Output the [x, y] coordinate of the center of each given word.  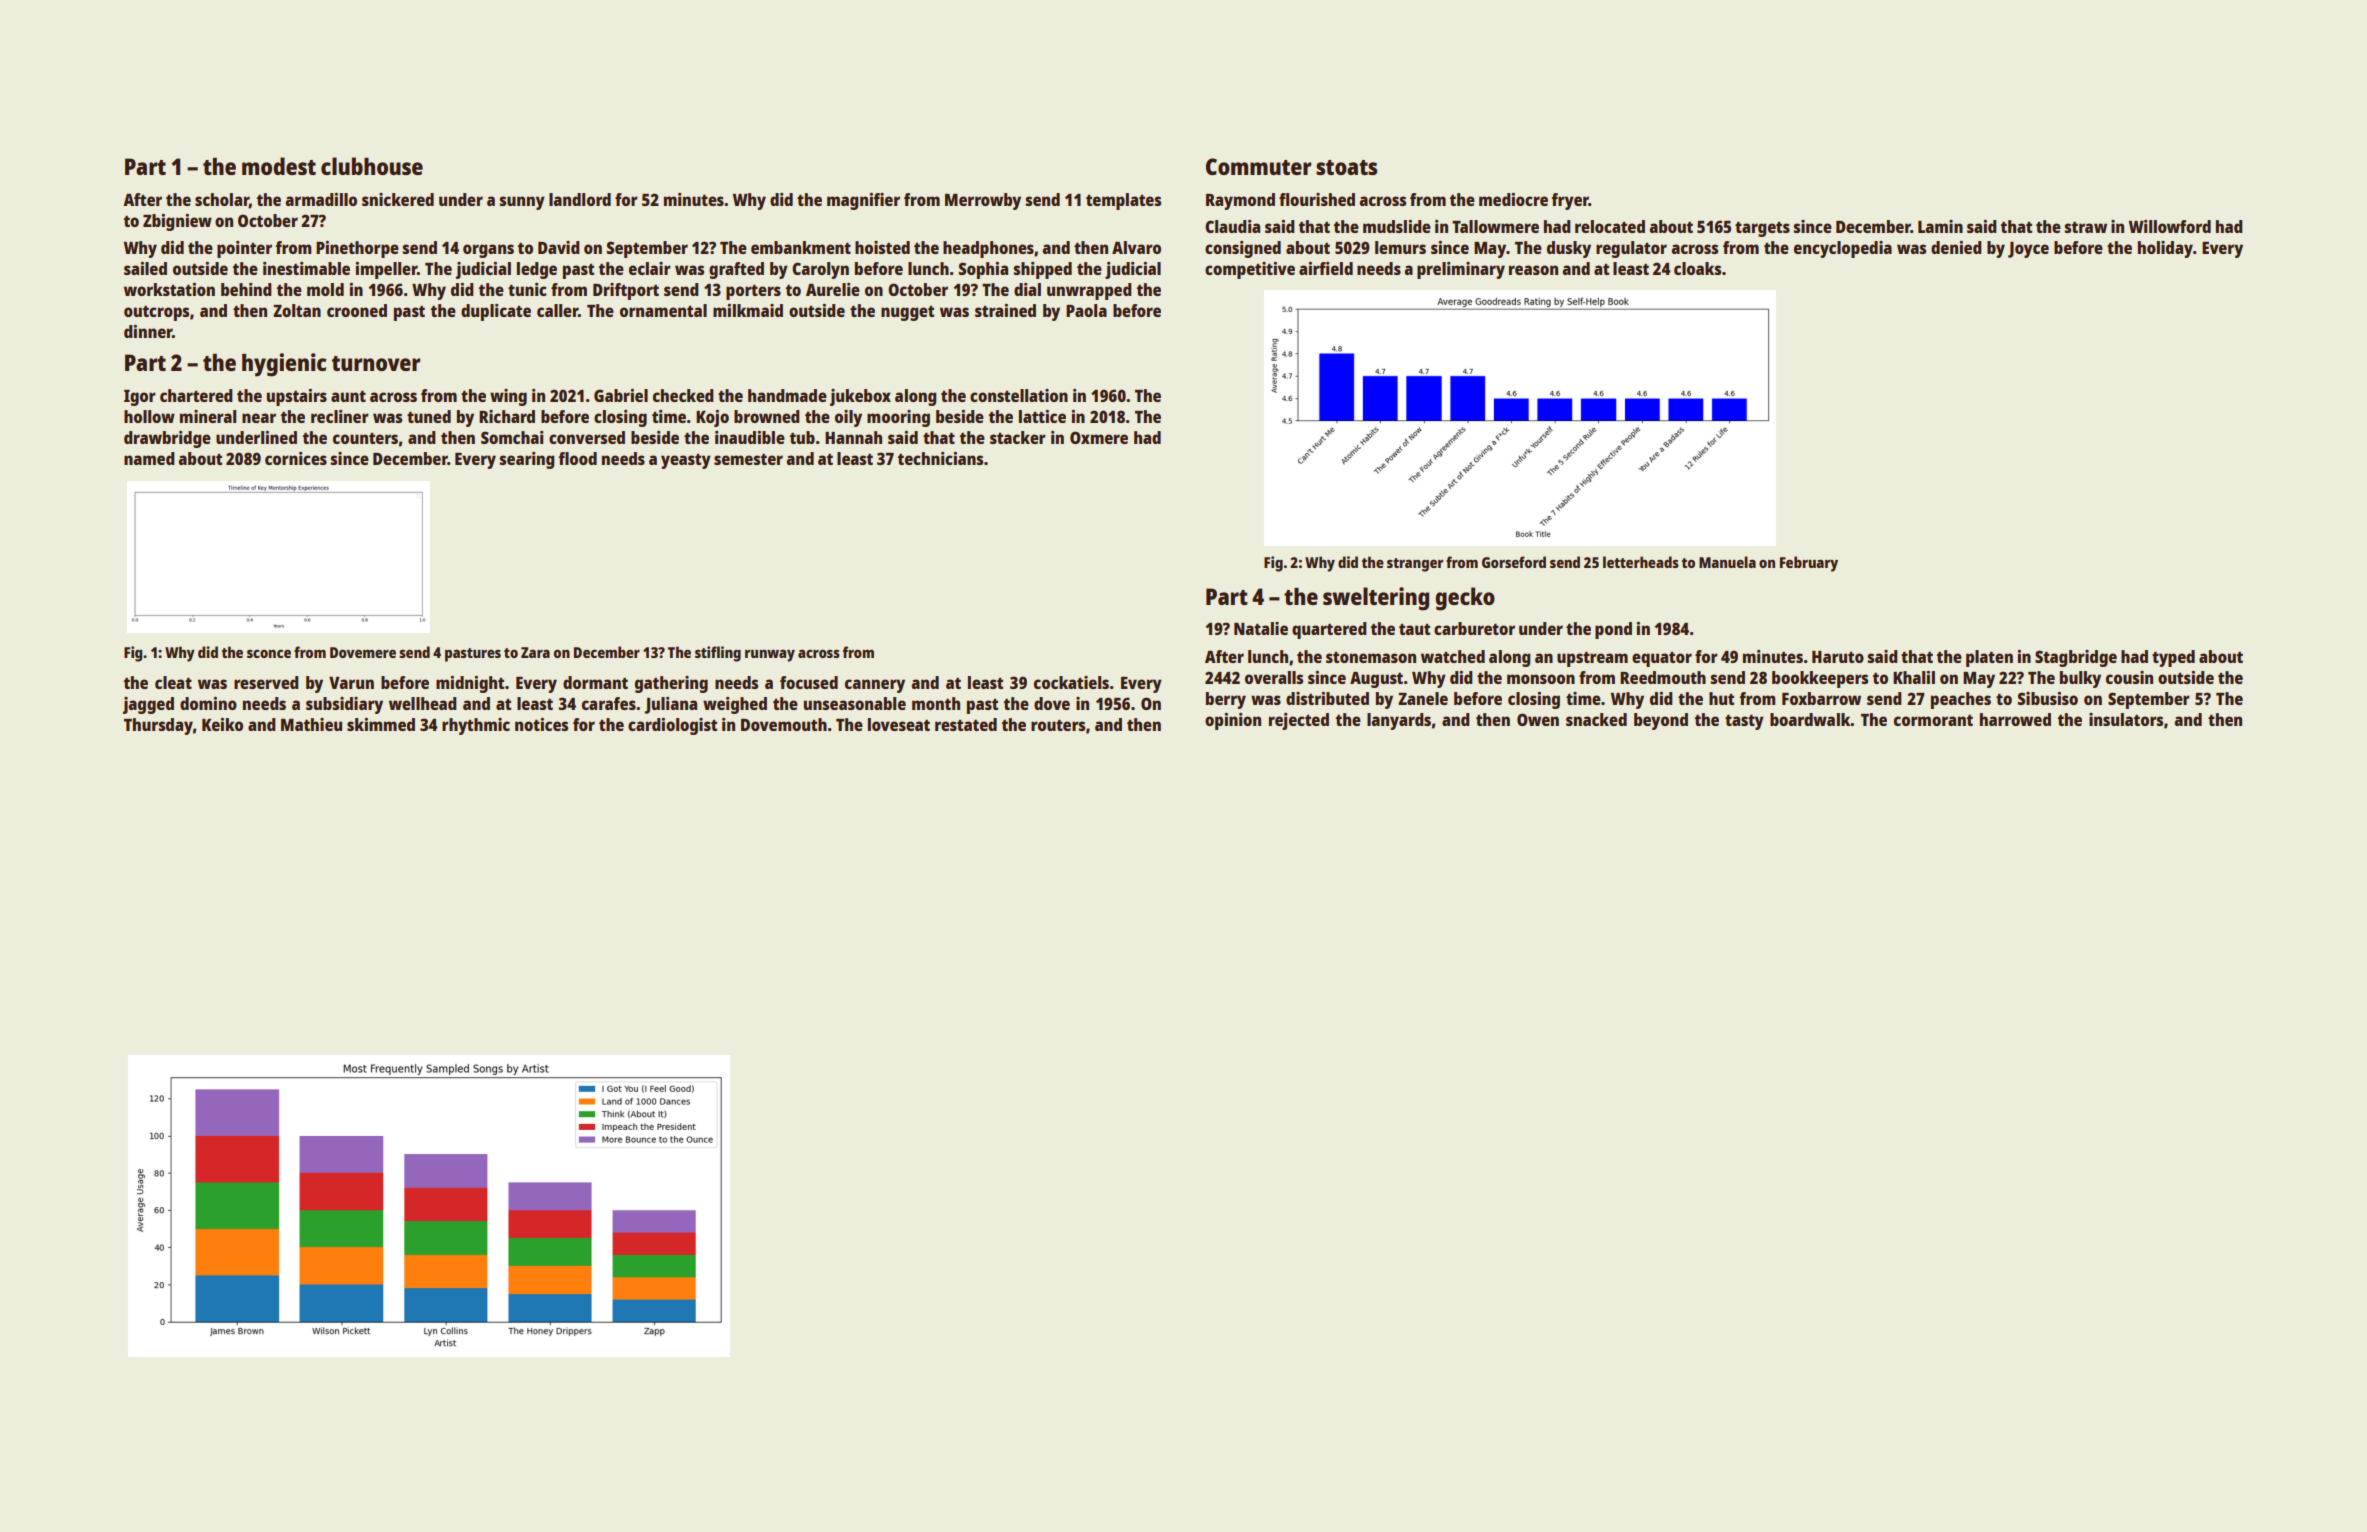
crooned [357, 310]
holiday [2165, 249]
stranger [1415, 565]
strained [1005, 310]
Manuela [1727, 562]
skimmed [381, 724]
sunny [522, 203]
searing [527, 460]
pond [1613, 630]
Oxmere [1099, 437]
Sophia [983, 270]
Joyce [2028, 250]
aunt [348, 396]
